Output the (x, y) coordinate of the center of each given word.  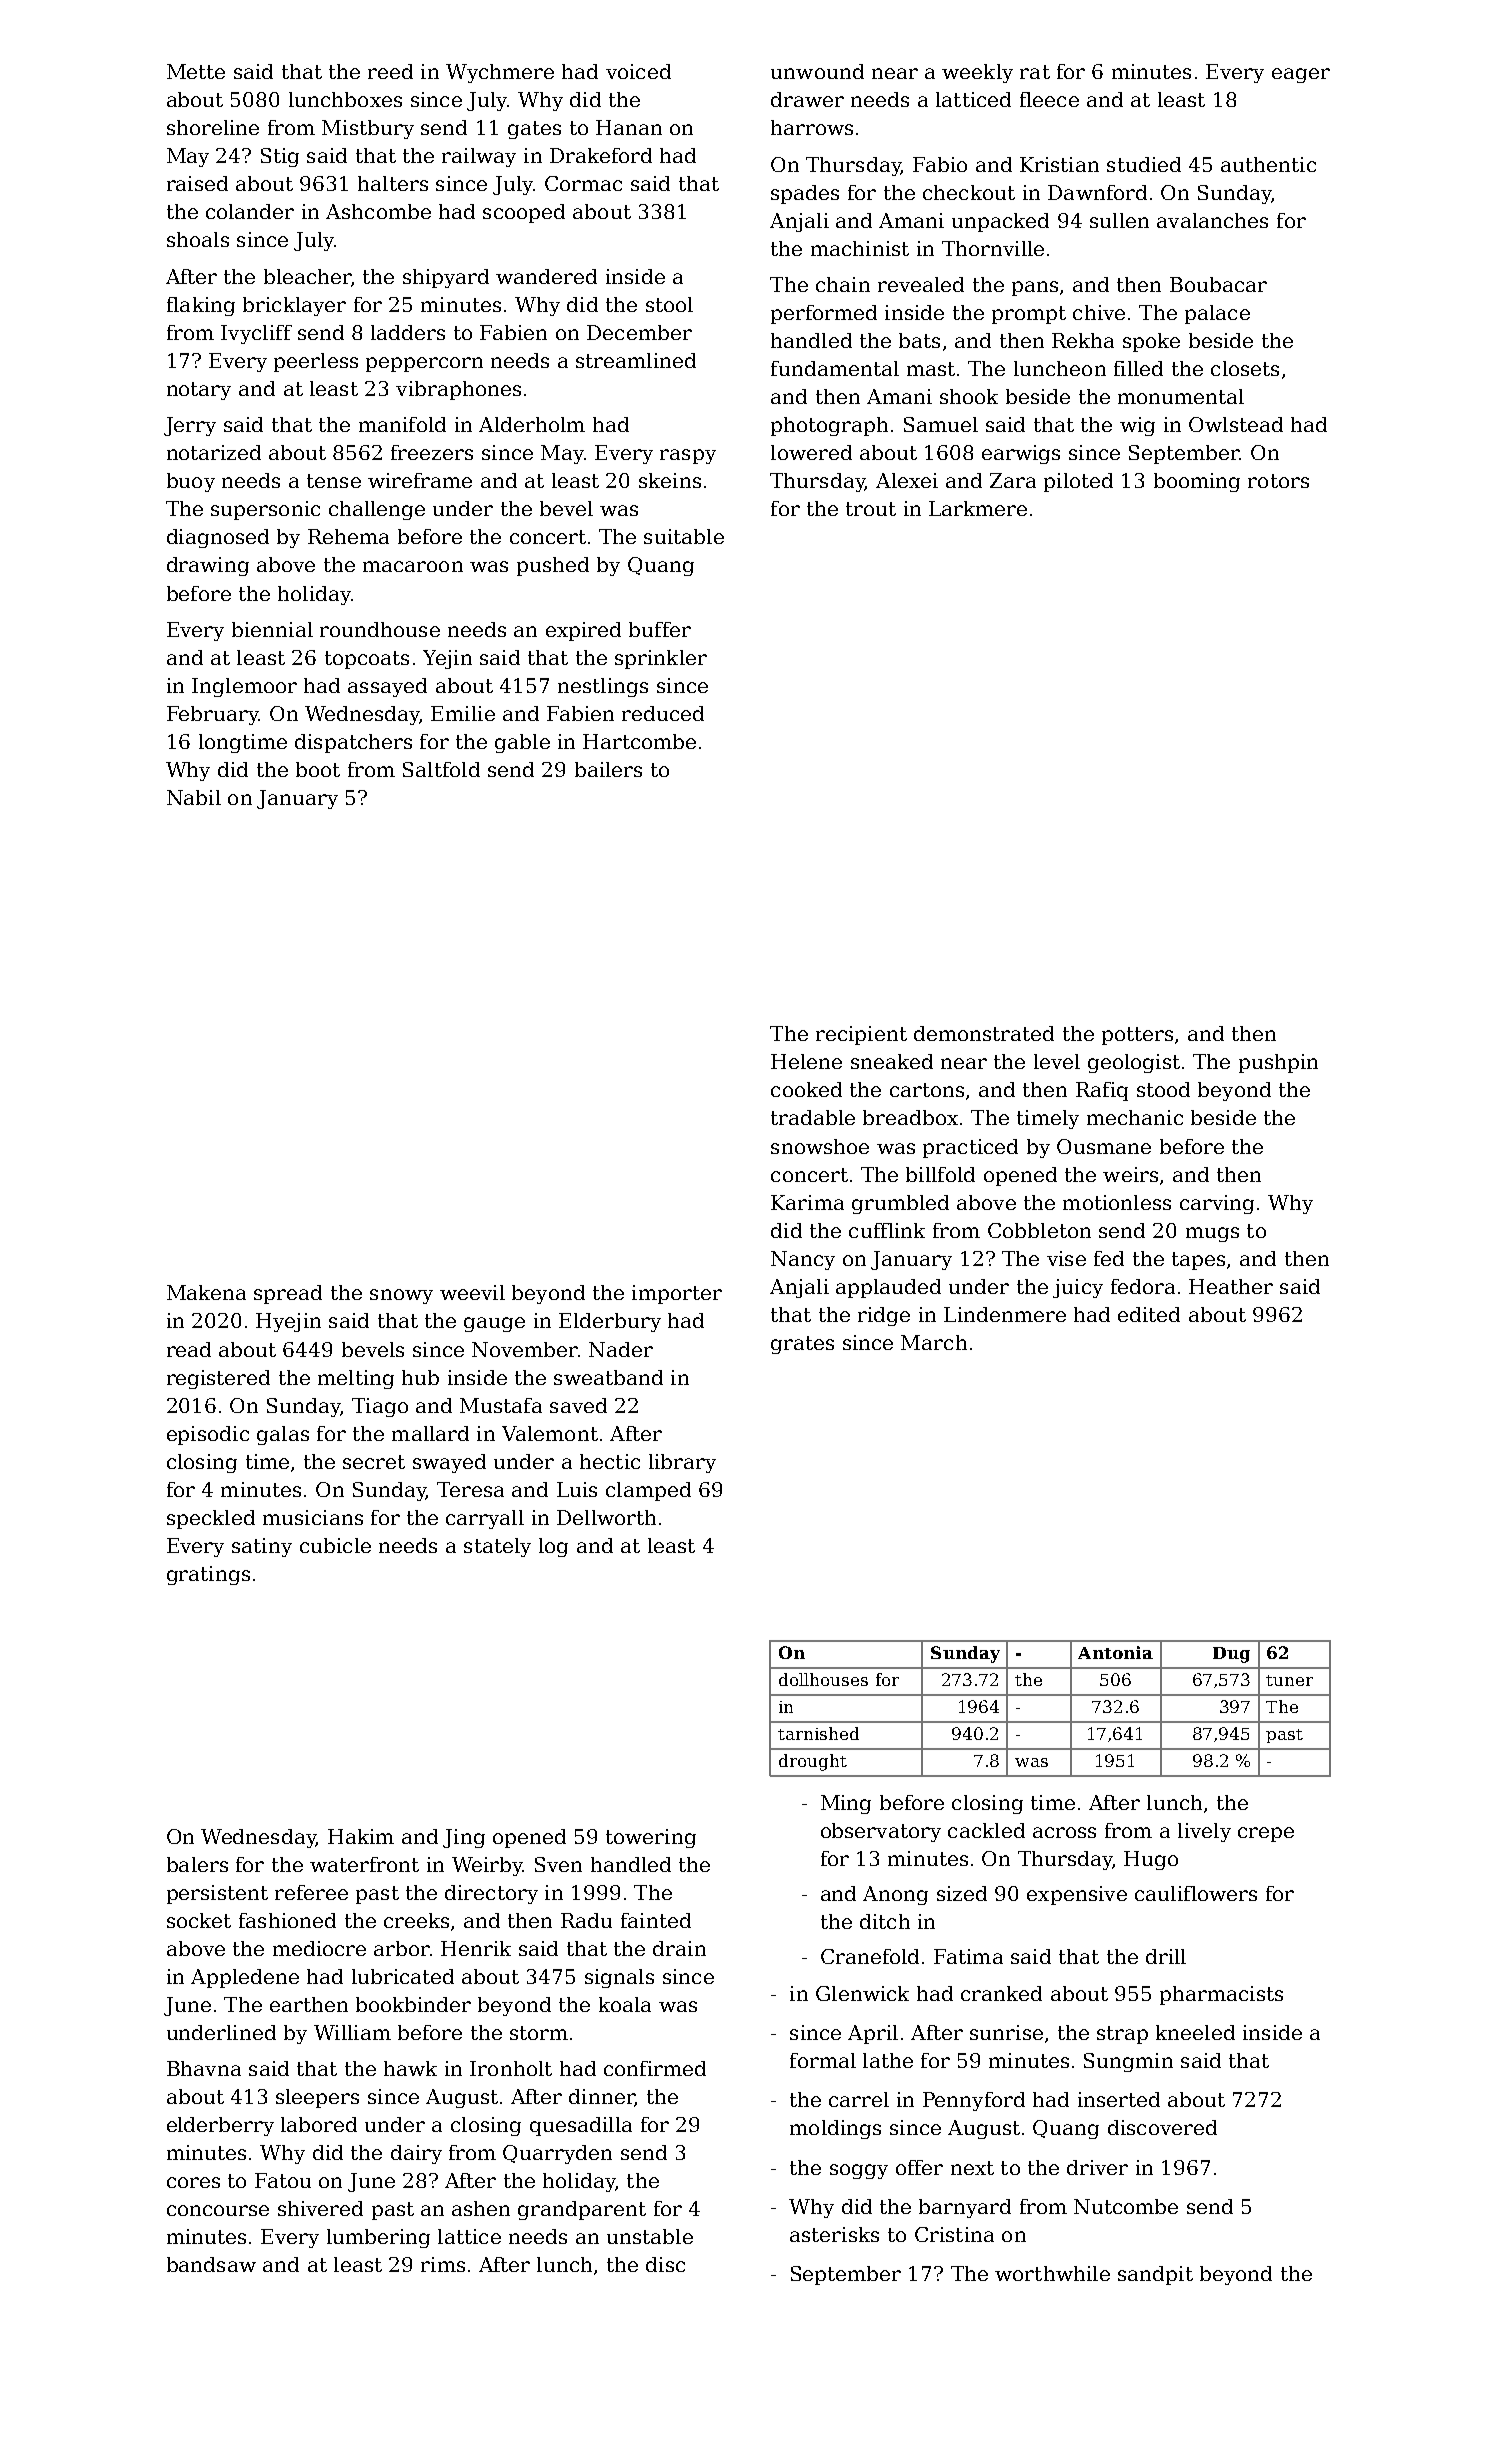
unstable (650, 2236)
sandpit (1155, 2275)
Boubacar (1218, 284)
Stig (280, 157)
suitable (684, 536)
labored (319, 2124)
